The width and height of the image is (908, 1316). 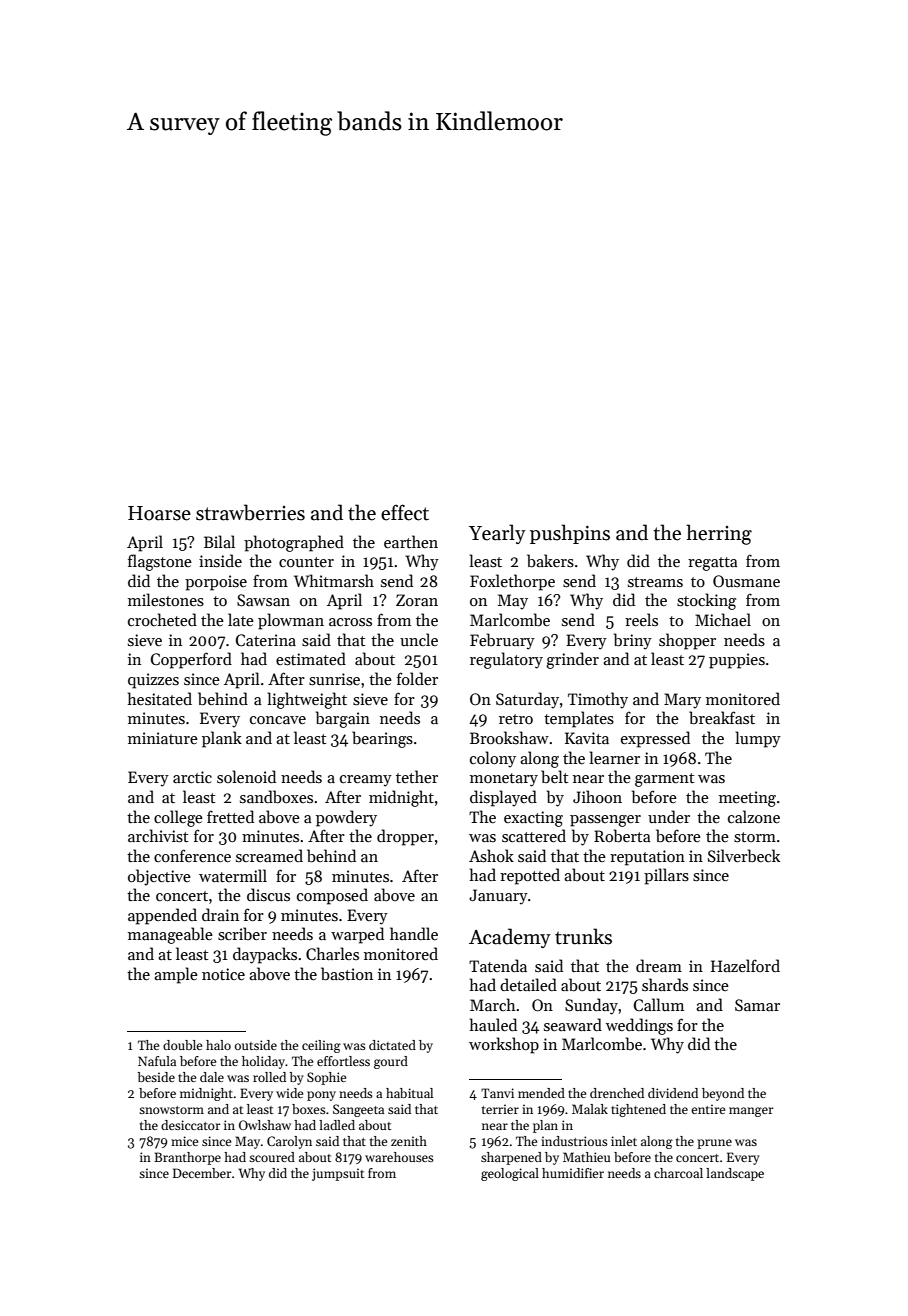 I want to click on habitual, so click(x=409, y=1093).
